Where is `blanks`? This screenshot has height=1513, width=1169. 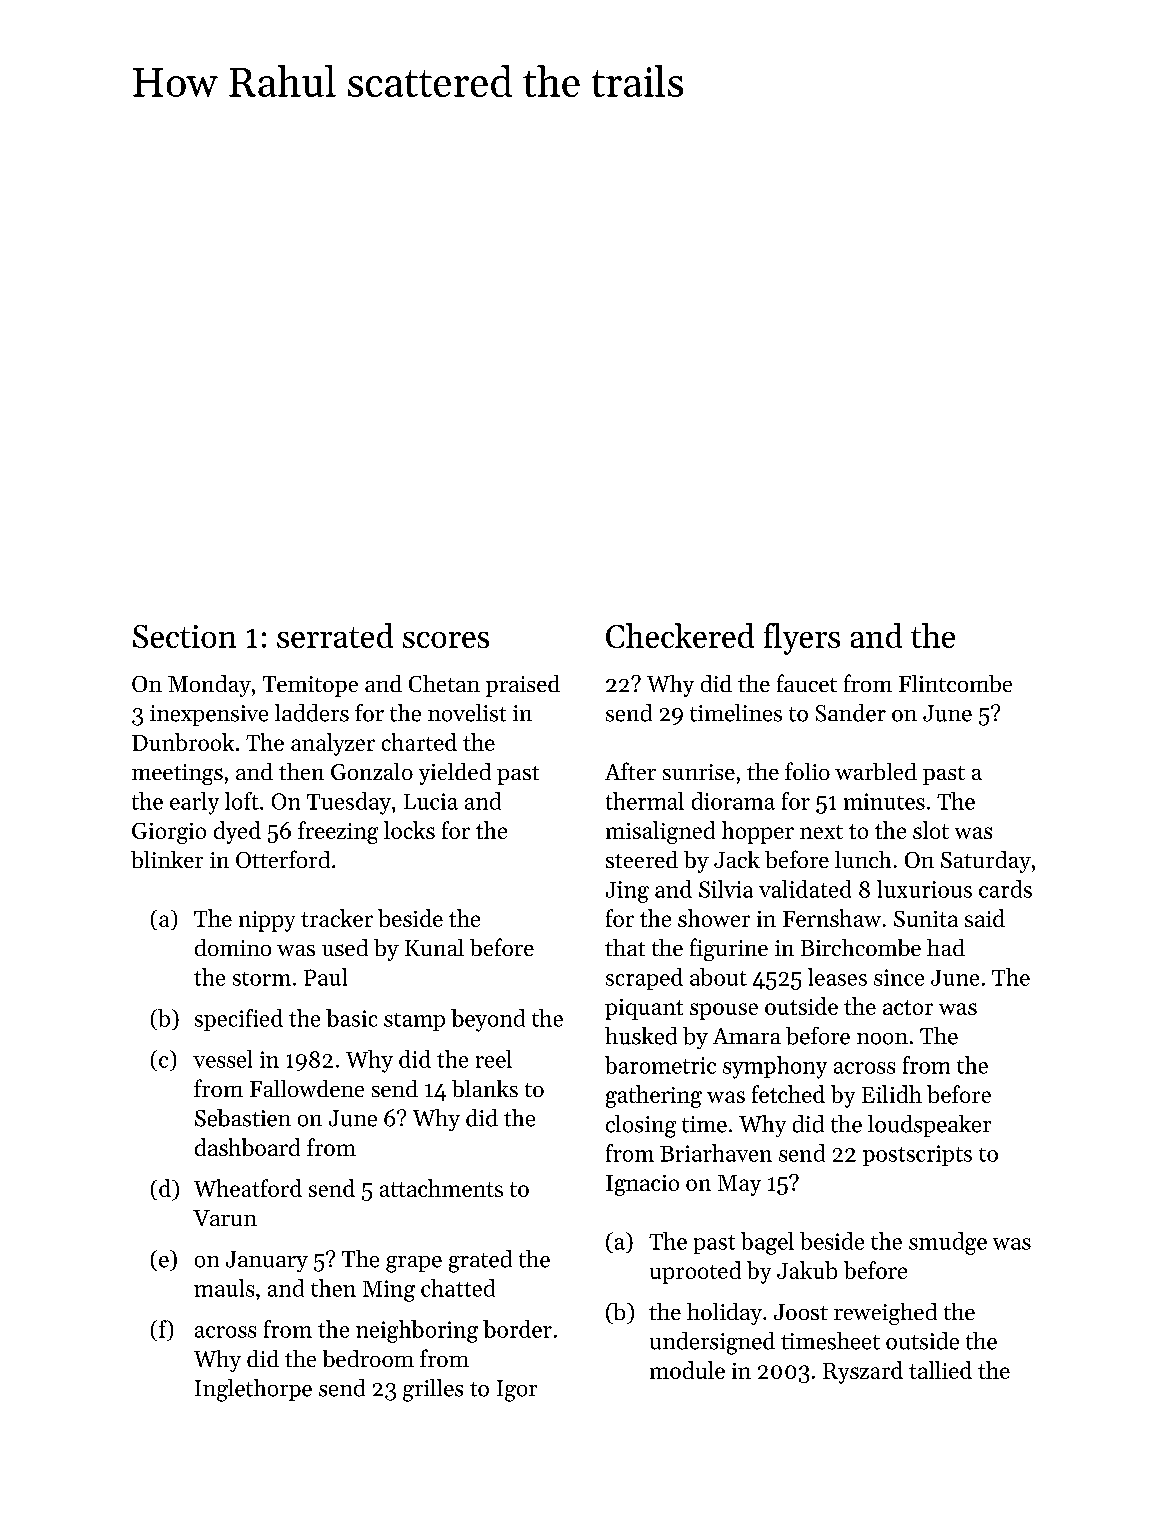
blanks is located at coordinates (485, 1088).
